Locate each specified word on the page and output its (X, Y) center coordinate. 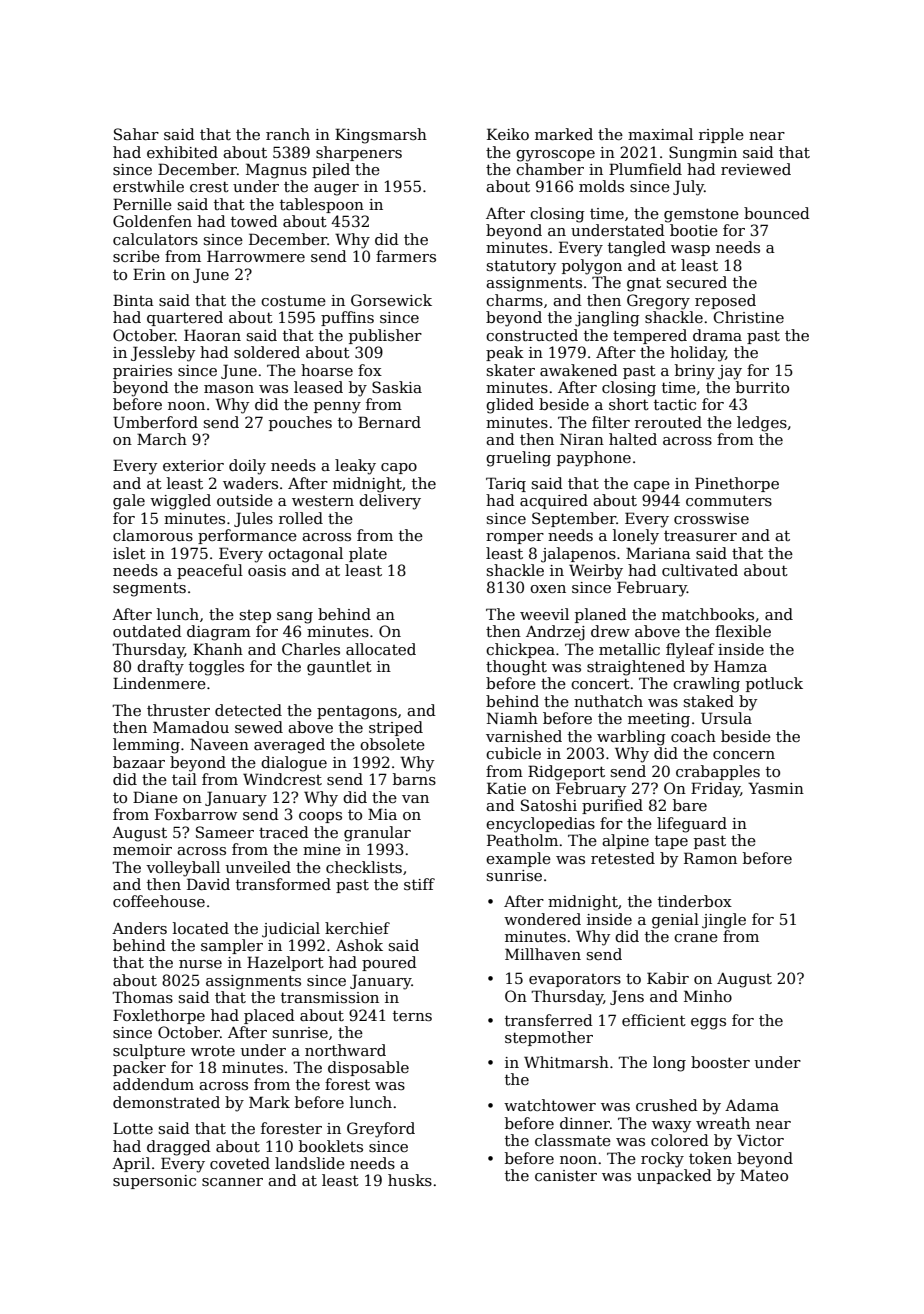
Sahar (136, 134)
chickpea (520, 650)
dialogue (294, 764)
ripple (721, 135)
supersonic (154, 1182)
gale (129, 502)
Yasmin (776, 788)
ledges (762, 424)
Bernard (389, 422)
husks (410, 1180)
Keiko (508, 134)
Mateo (764, 1175)
